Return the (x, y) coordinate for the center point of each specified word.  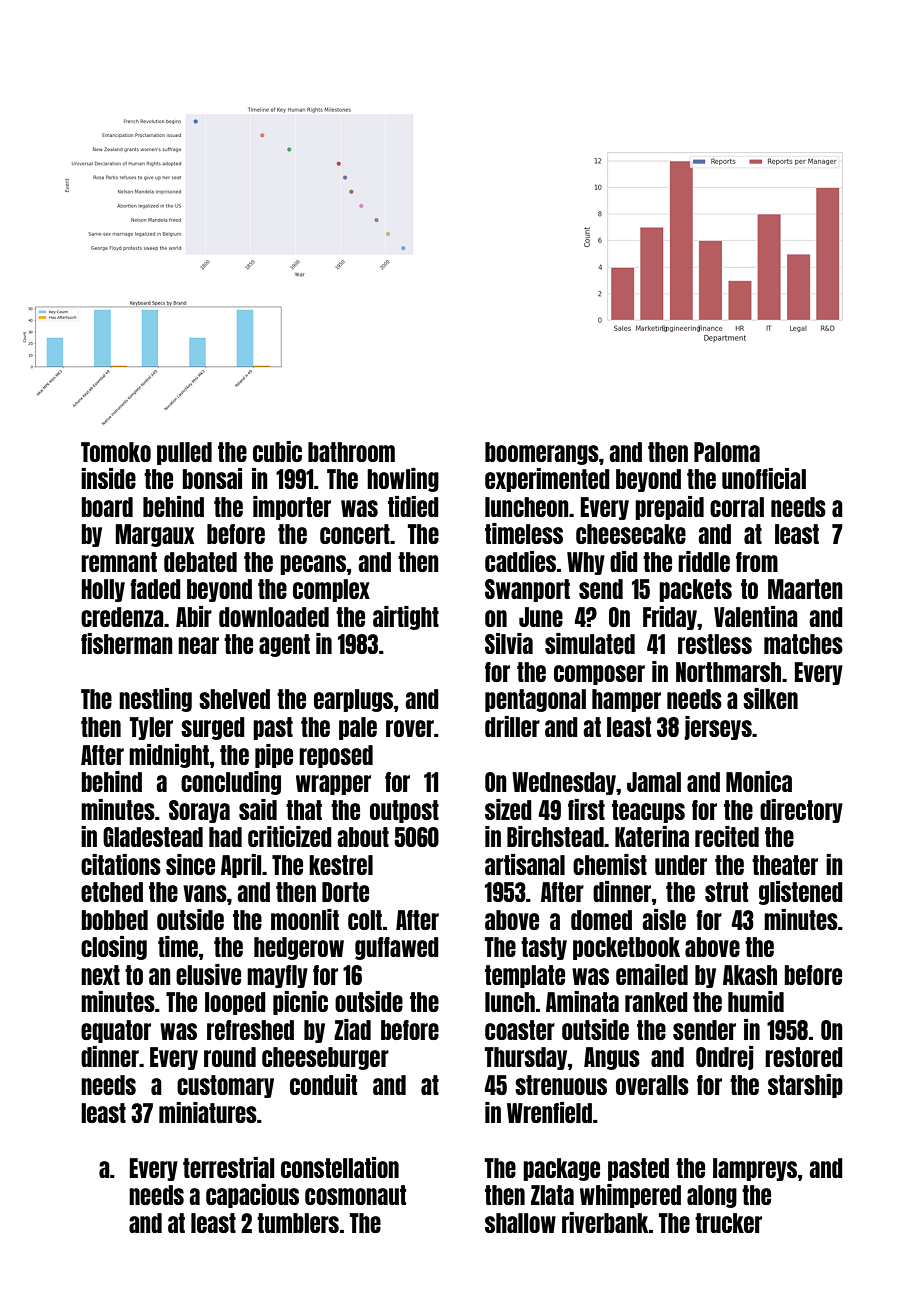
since (190, 864)
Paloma (727, 452)
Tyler (151, 728)
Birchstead (555, 836)
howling (403, 480)
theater (785, 865)
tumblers (298, 1223)
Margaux (155, 535)
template (525, 976)
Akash (750, 975)
